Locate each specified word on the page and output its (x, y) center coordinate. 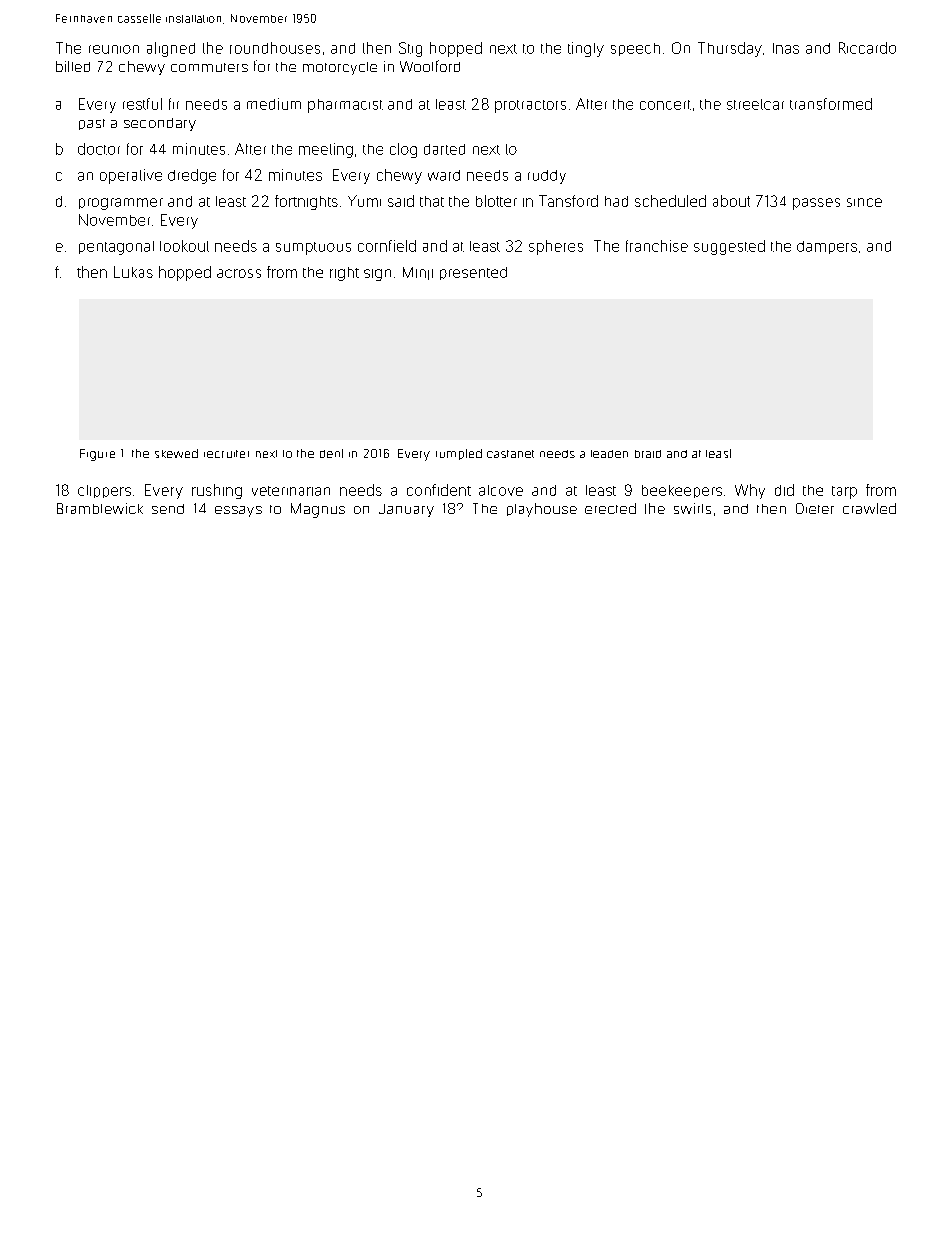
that (432, 201)
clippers (104, 491)
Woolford (430, 66)
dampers (827, 247)
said (401, 201)
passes (816, 204)
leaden (609, 454)
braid (648, 454)
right (344, 274)
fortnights (306, 202)
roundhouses (275, 48)
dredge (192, 176)
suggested (729, 247)
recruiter (226, 454)
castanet (510, 454)
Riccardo (867, 48)
